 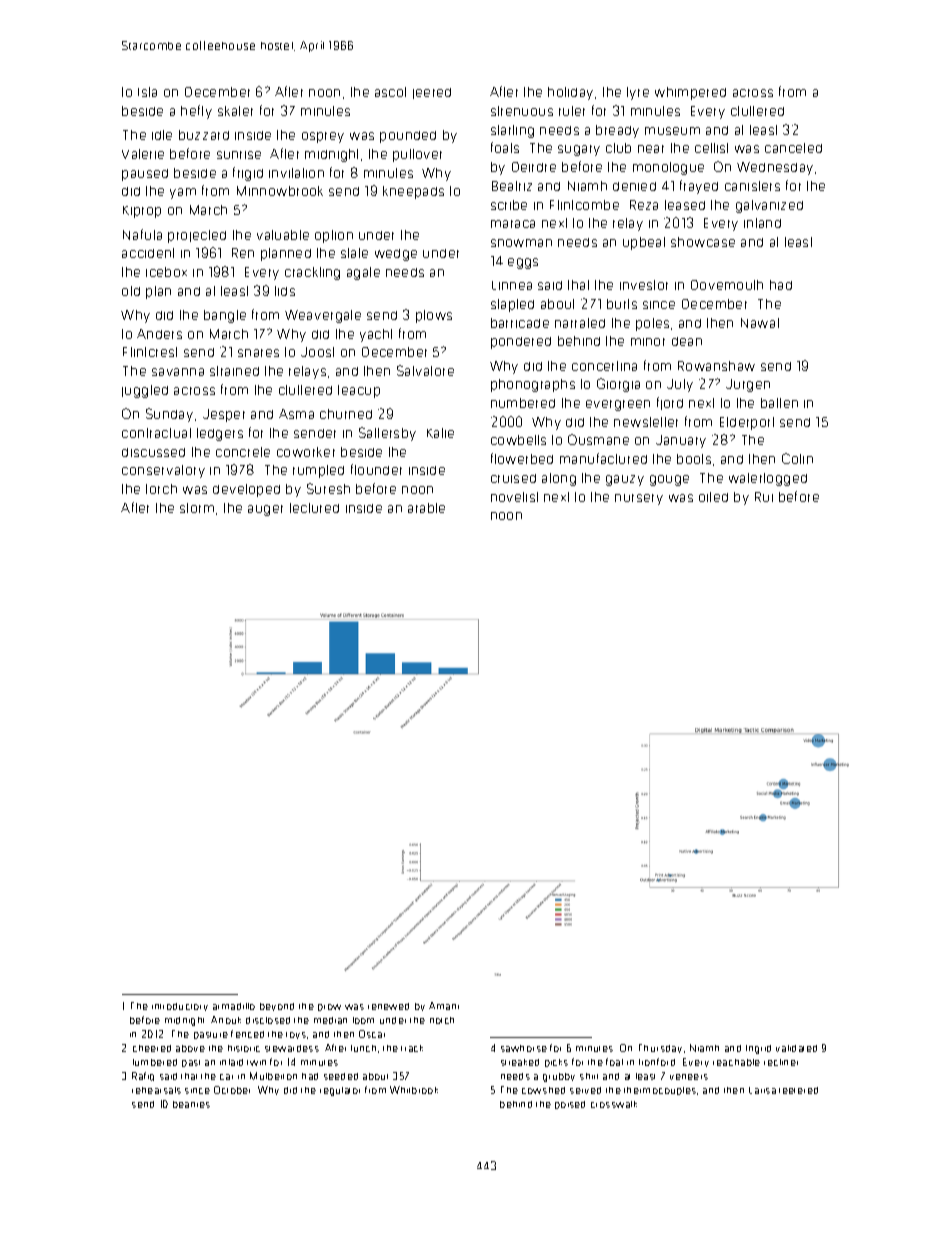 I want to click on lectured, so click(x=314, y=508).
